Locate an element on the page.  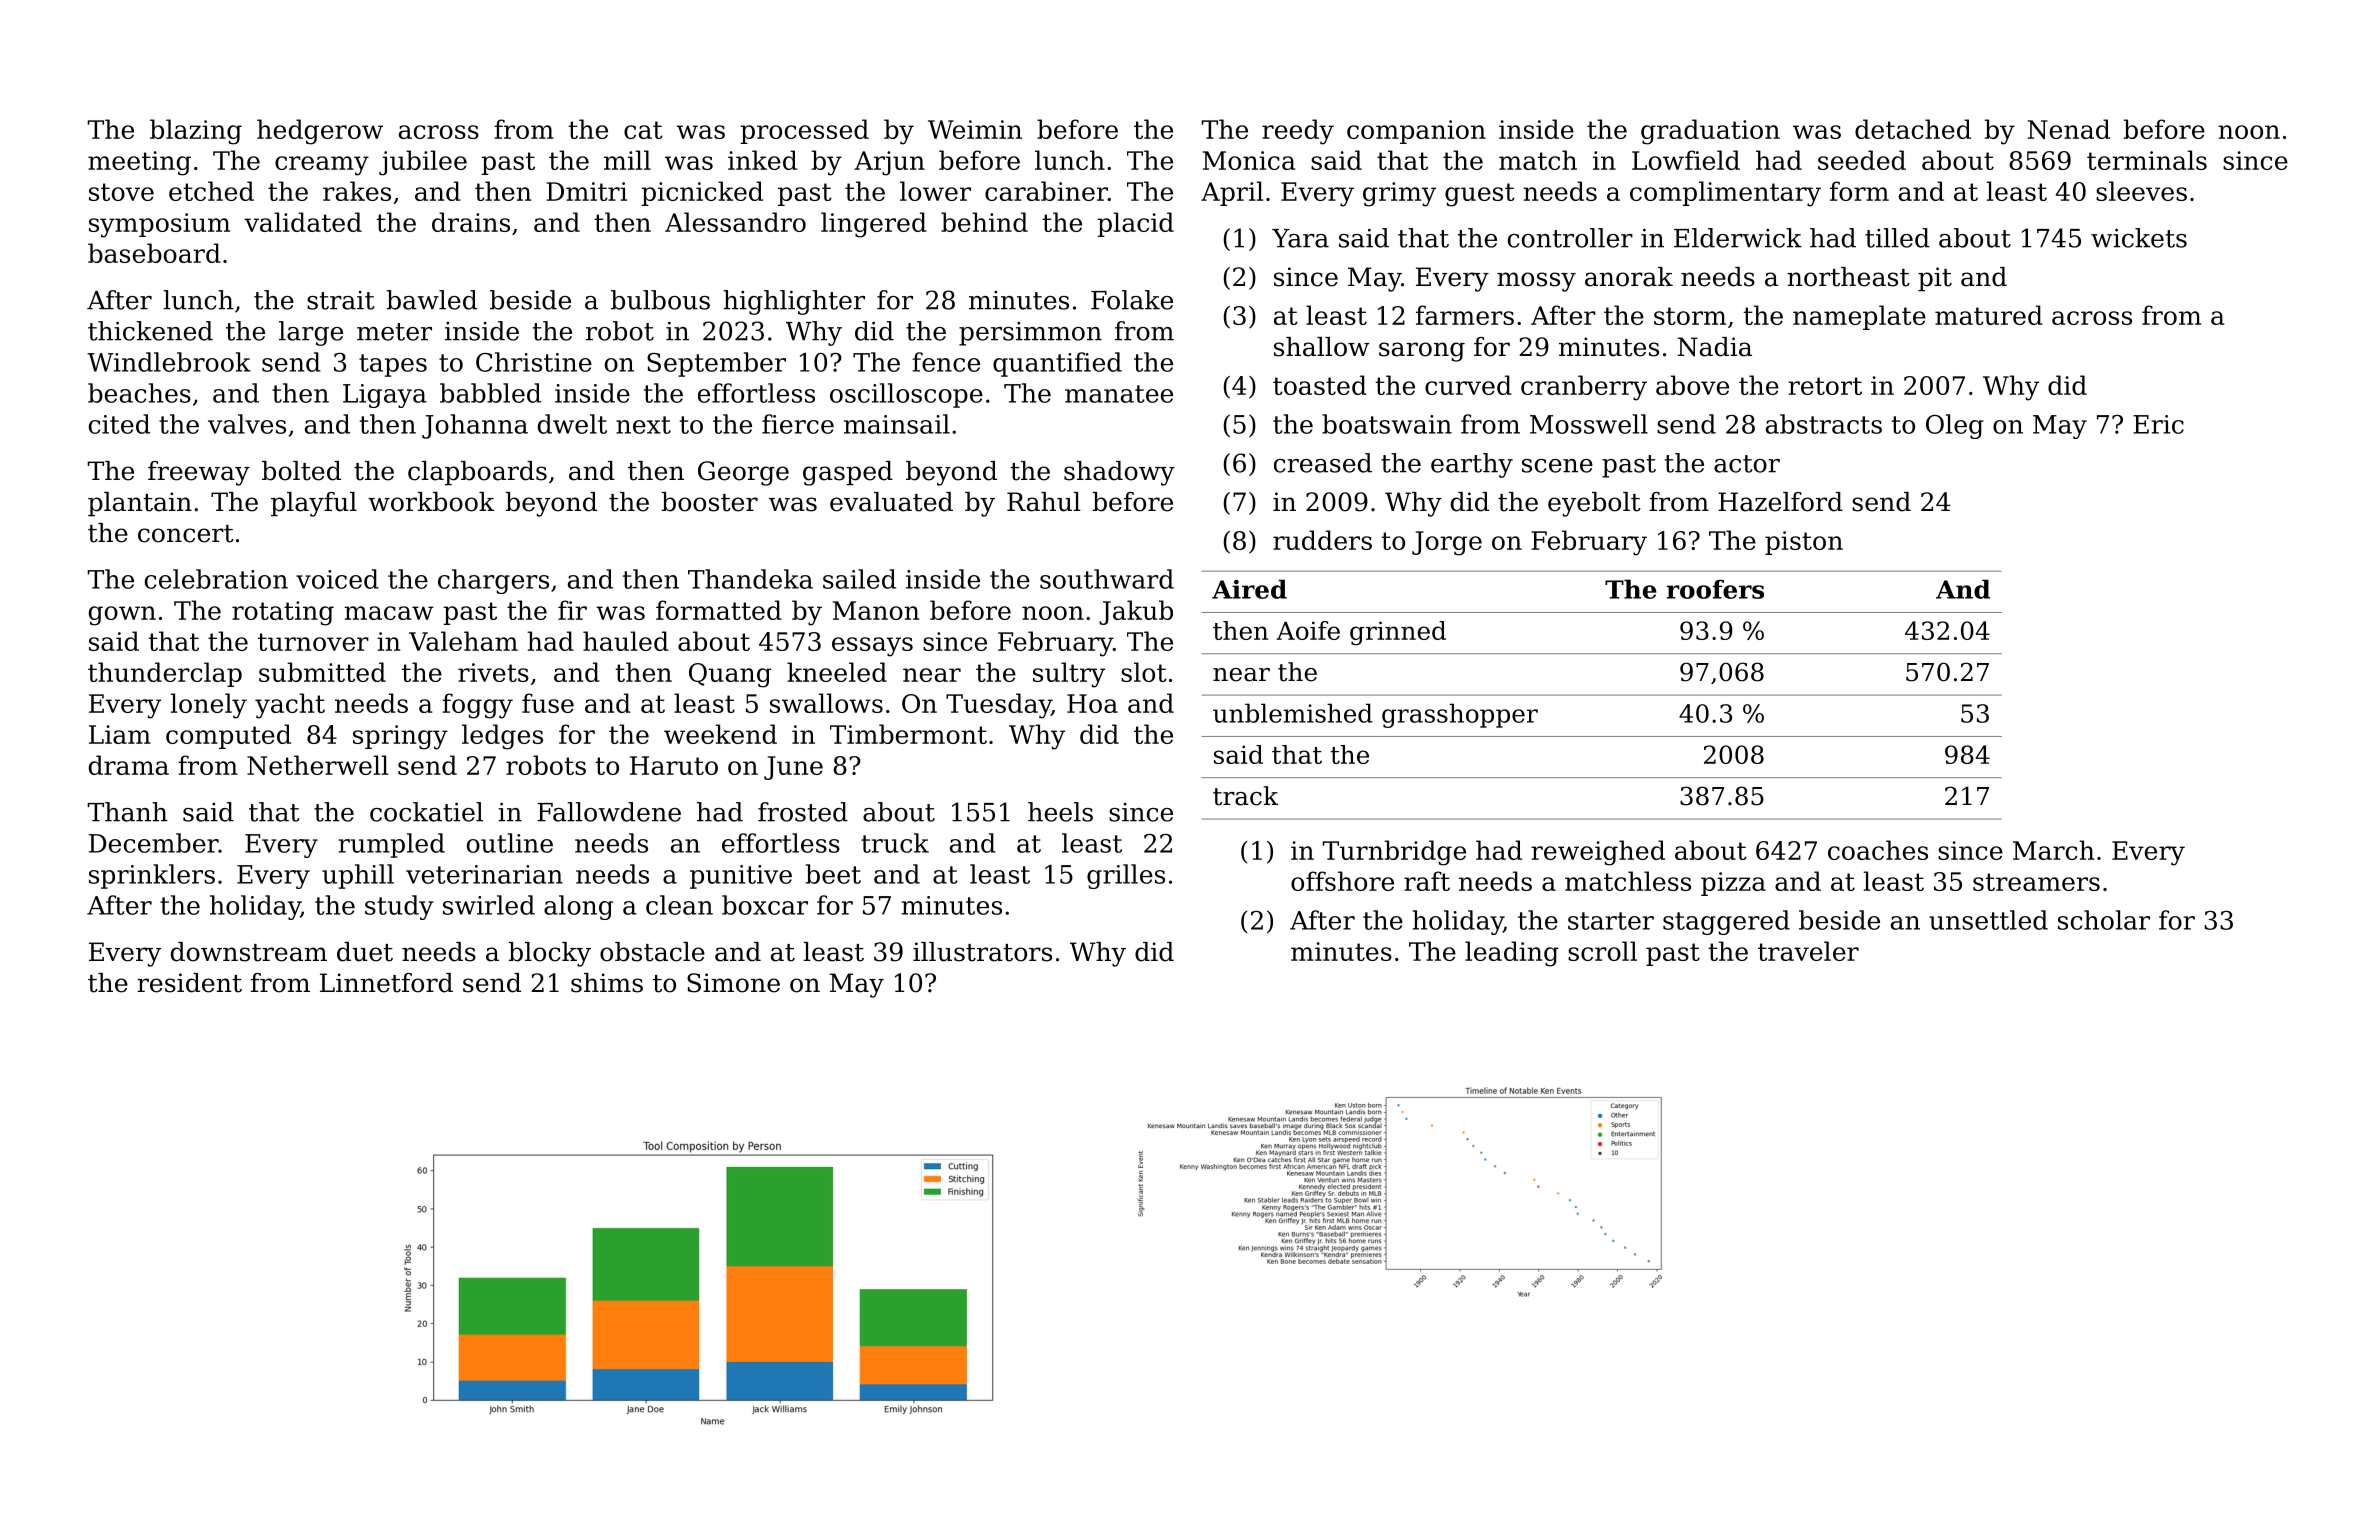
leading is located at coordinates (1512, 954).
